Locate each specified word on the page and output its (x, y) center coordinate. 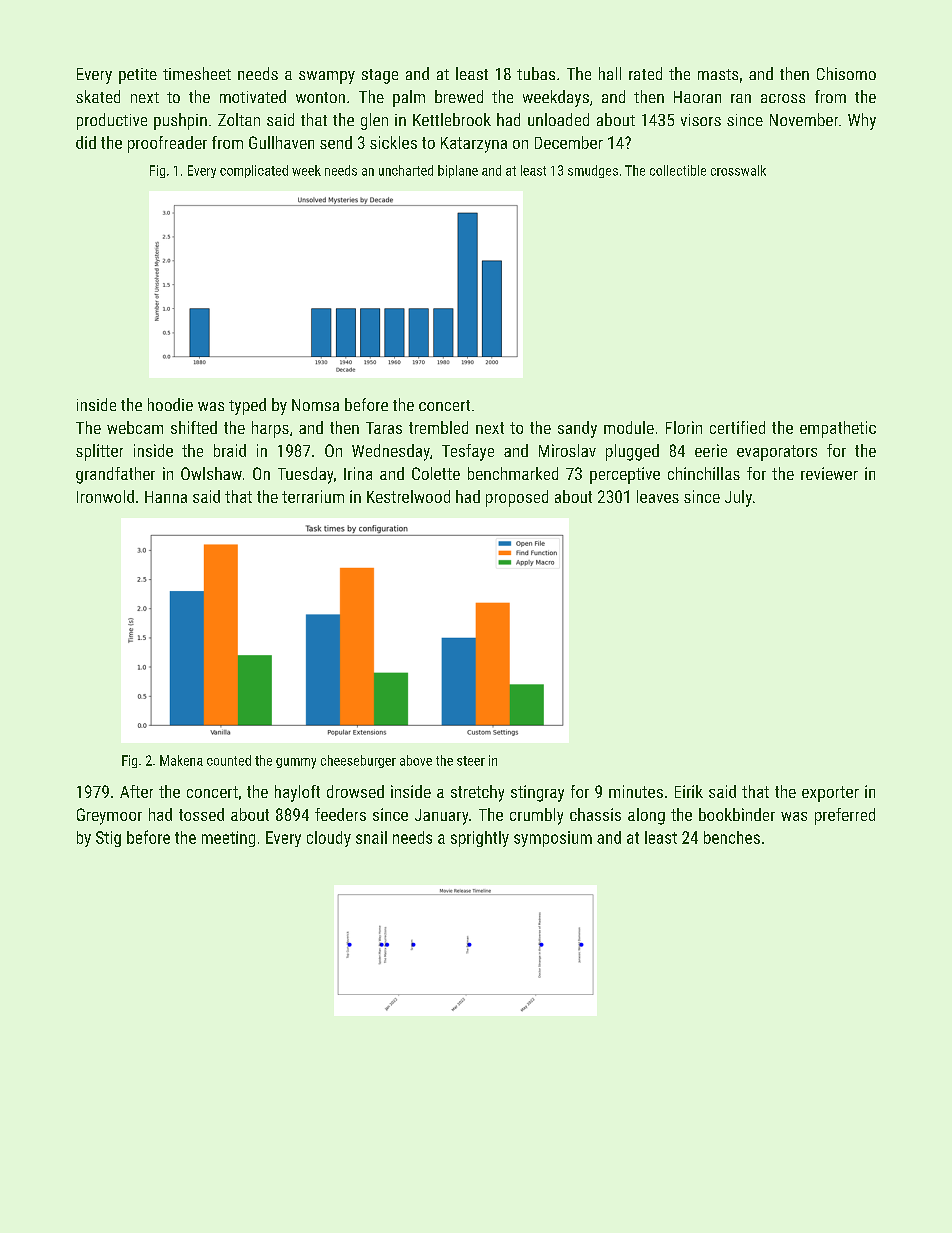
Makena (181, 760)
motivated (253, 96)
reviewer (829, 473)
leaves (658, 496)
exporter (830, 794)
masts (718, 74)
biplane (458, 171)
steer (471, 761)
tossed (201, 814)
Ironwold (105, 496)
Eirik (689, 791)
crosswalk (738, 170)
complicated (254, 171)
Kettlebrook (452, 119)
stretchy (477, 793)
